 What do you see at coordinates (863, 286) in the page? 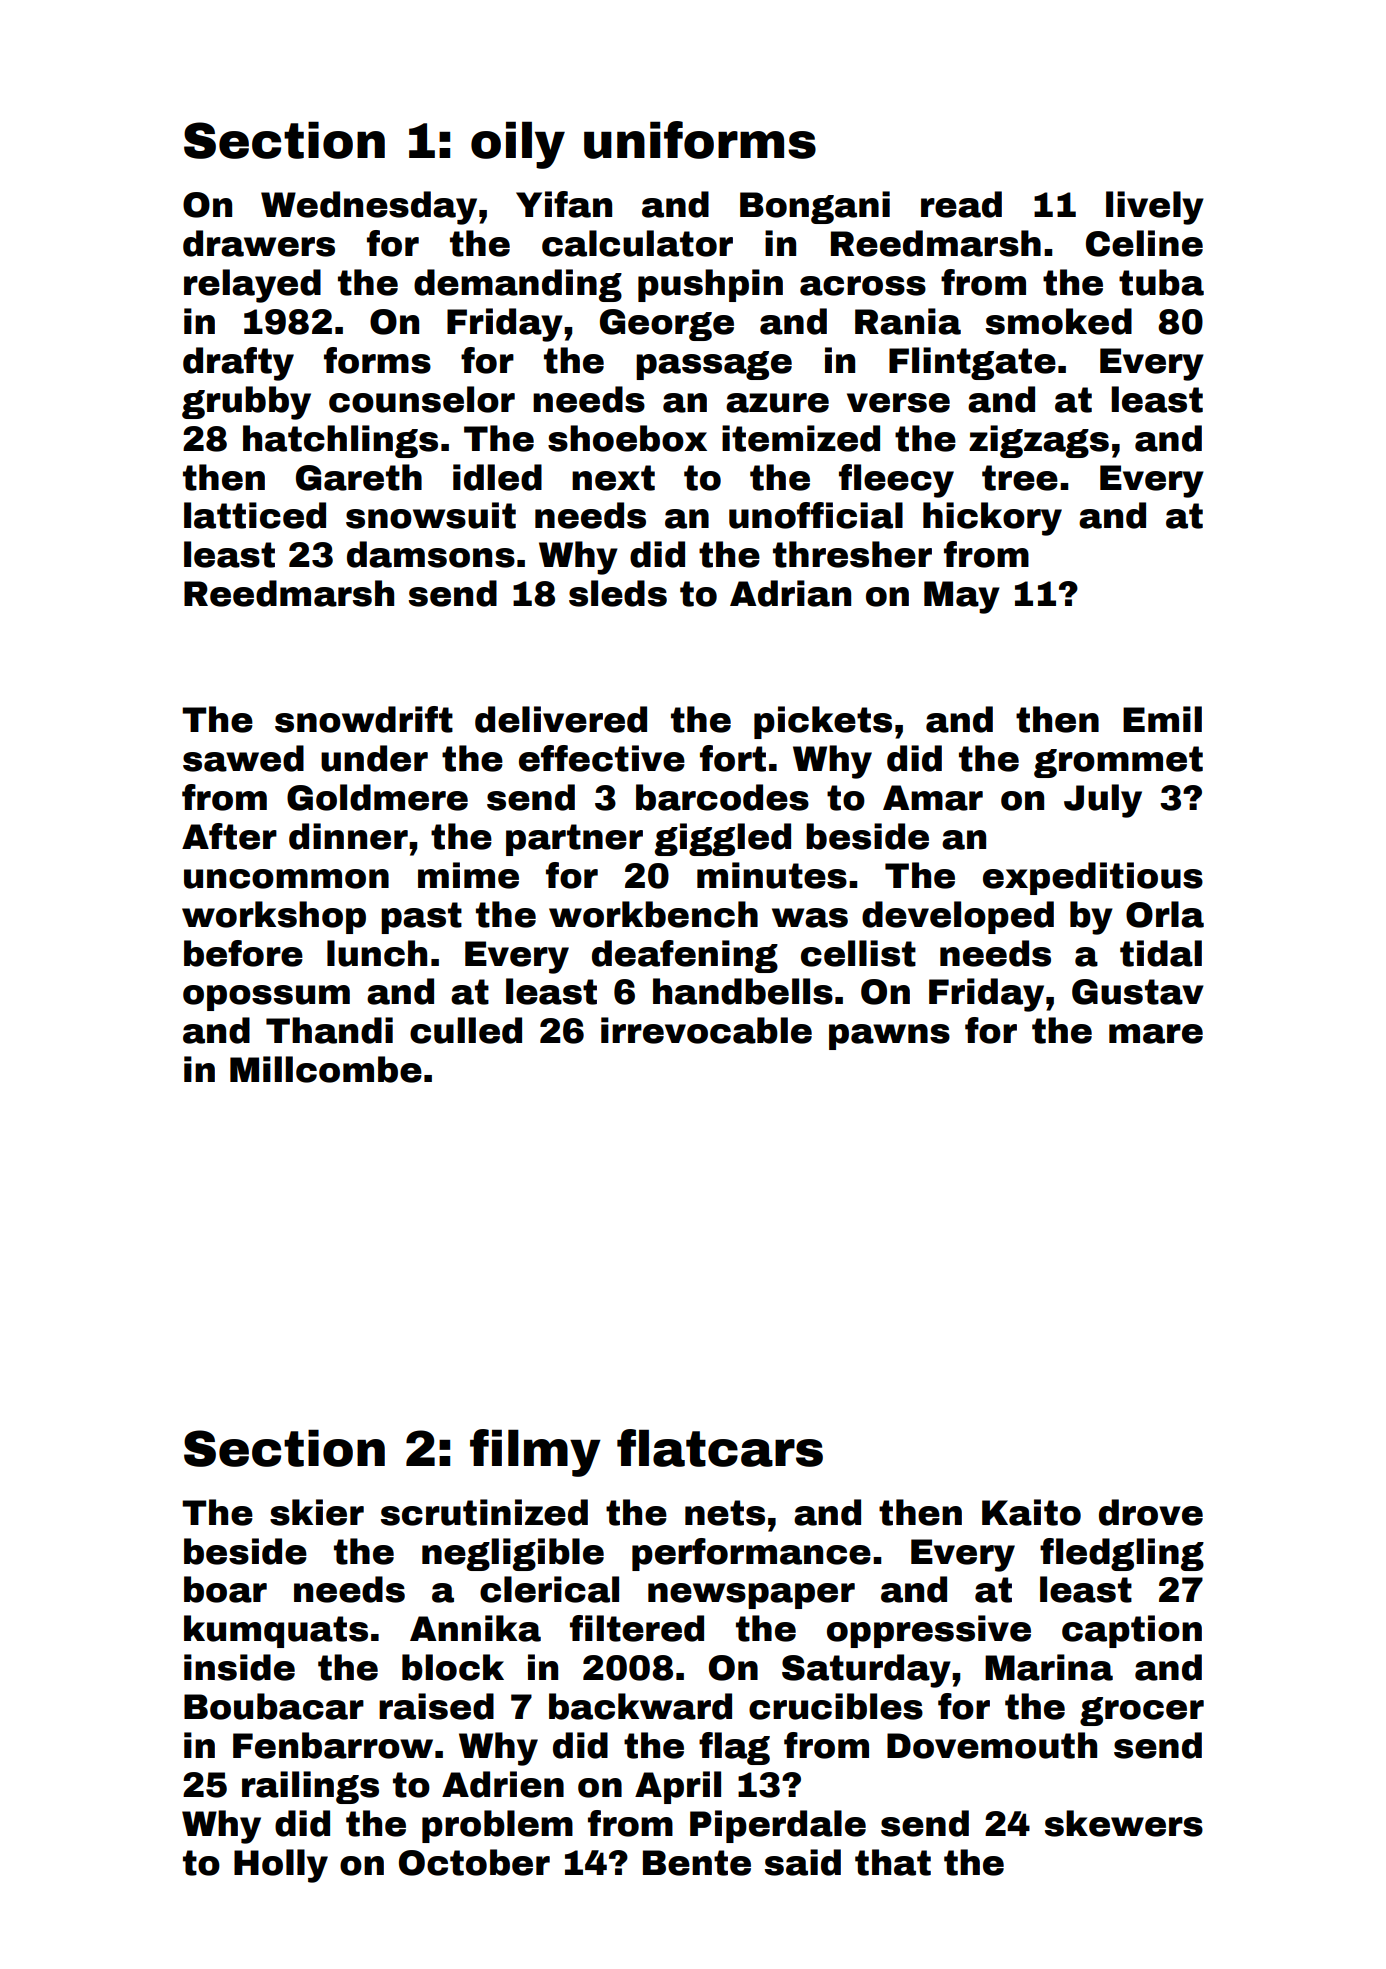
I see `across` at bounding box center [863, 286].
